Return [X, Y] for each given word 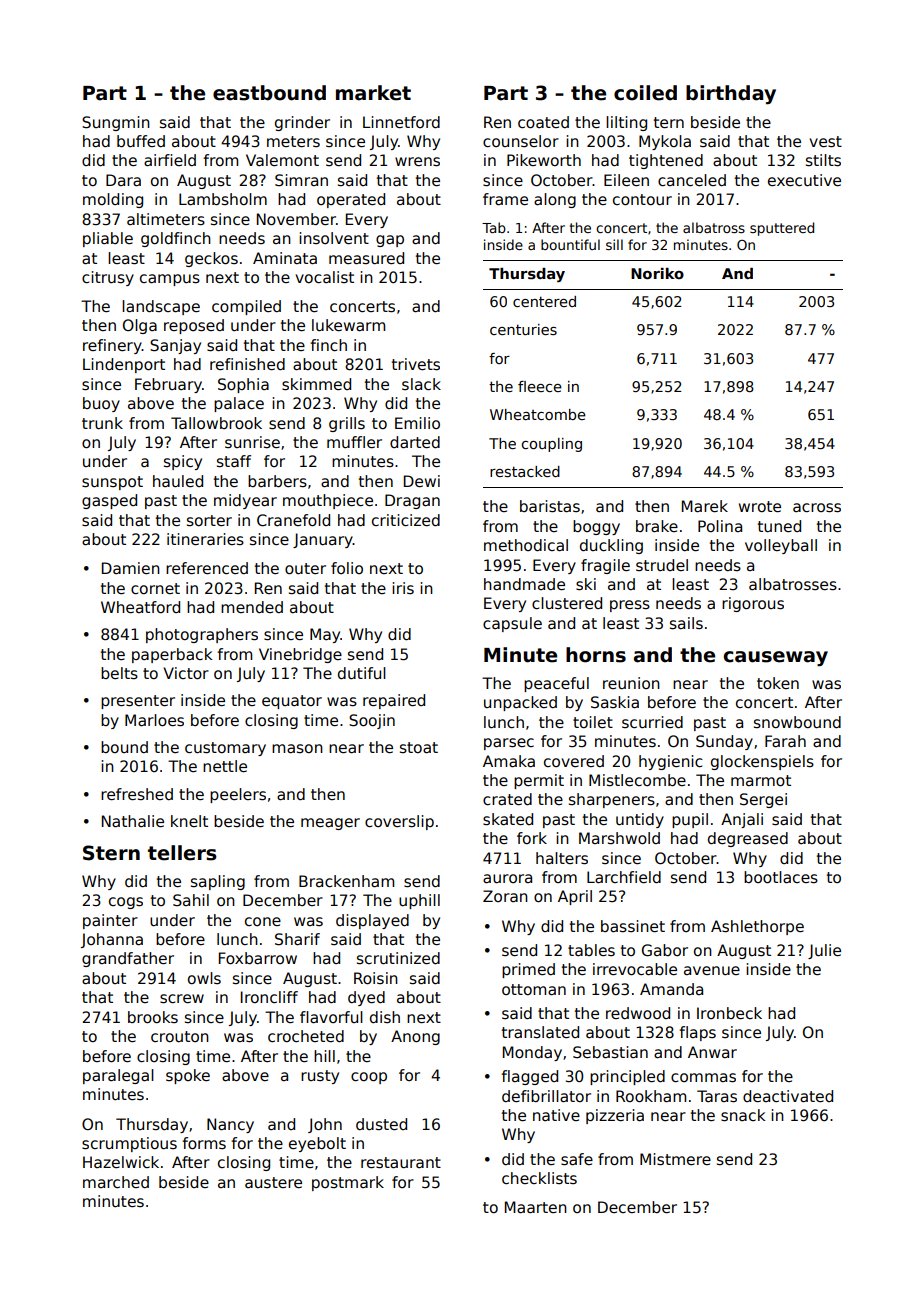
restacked [525, 471]
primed [528, 970]
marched [116, 1182]
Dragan [412, 501]
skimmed [316, 384]
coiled [645, 93]
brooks [153, 1017]
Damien [131, 568]
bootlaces [781, 877]
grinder [302, 123]
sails [686, 623]
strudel [662, 565]
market [373, 93]
